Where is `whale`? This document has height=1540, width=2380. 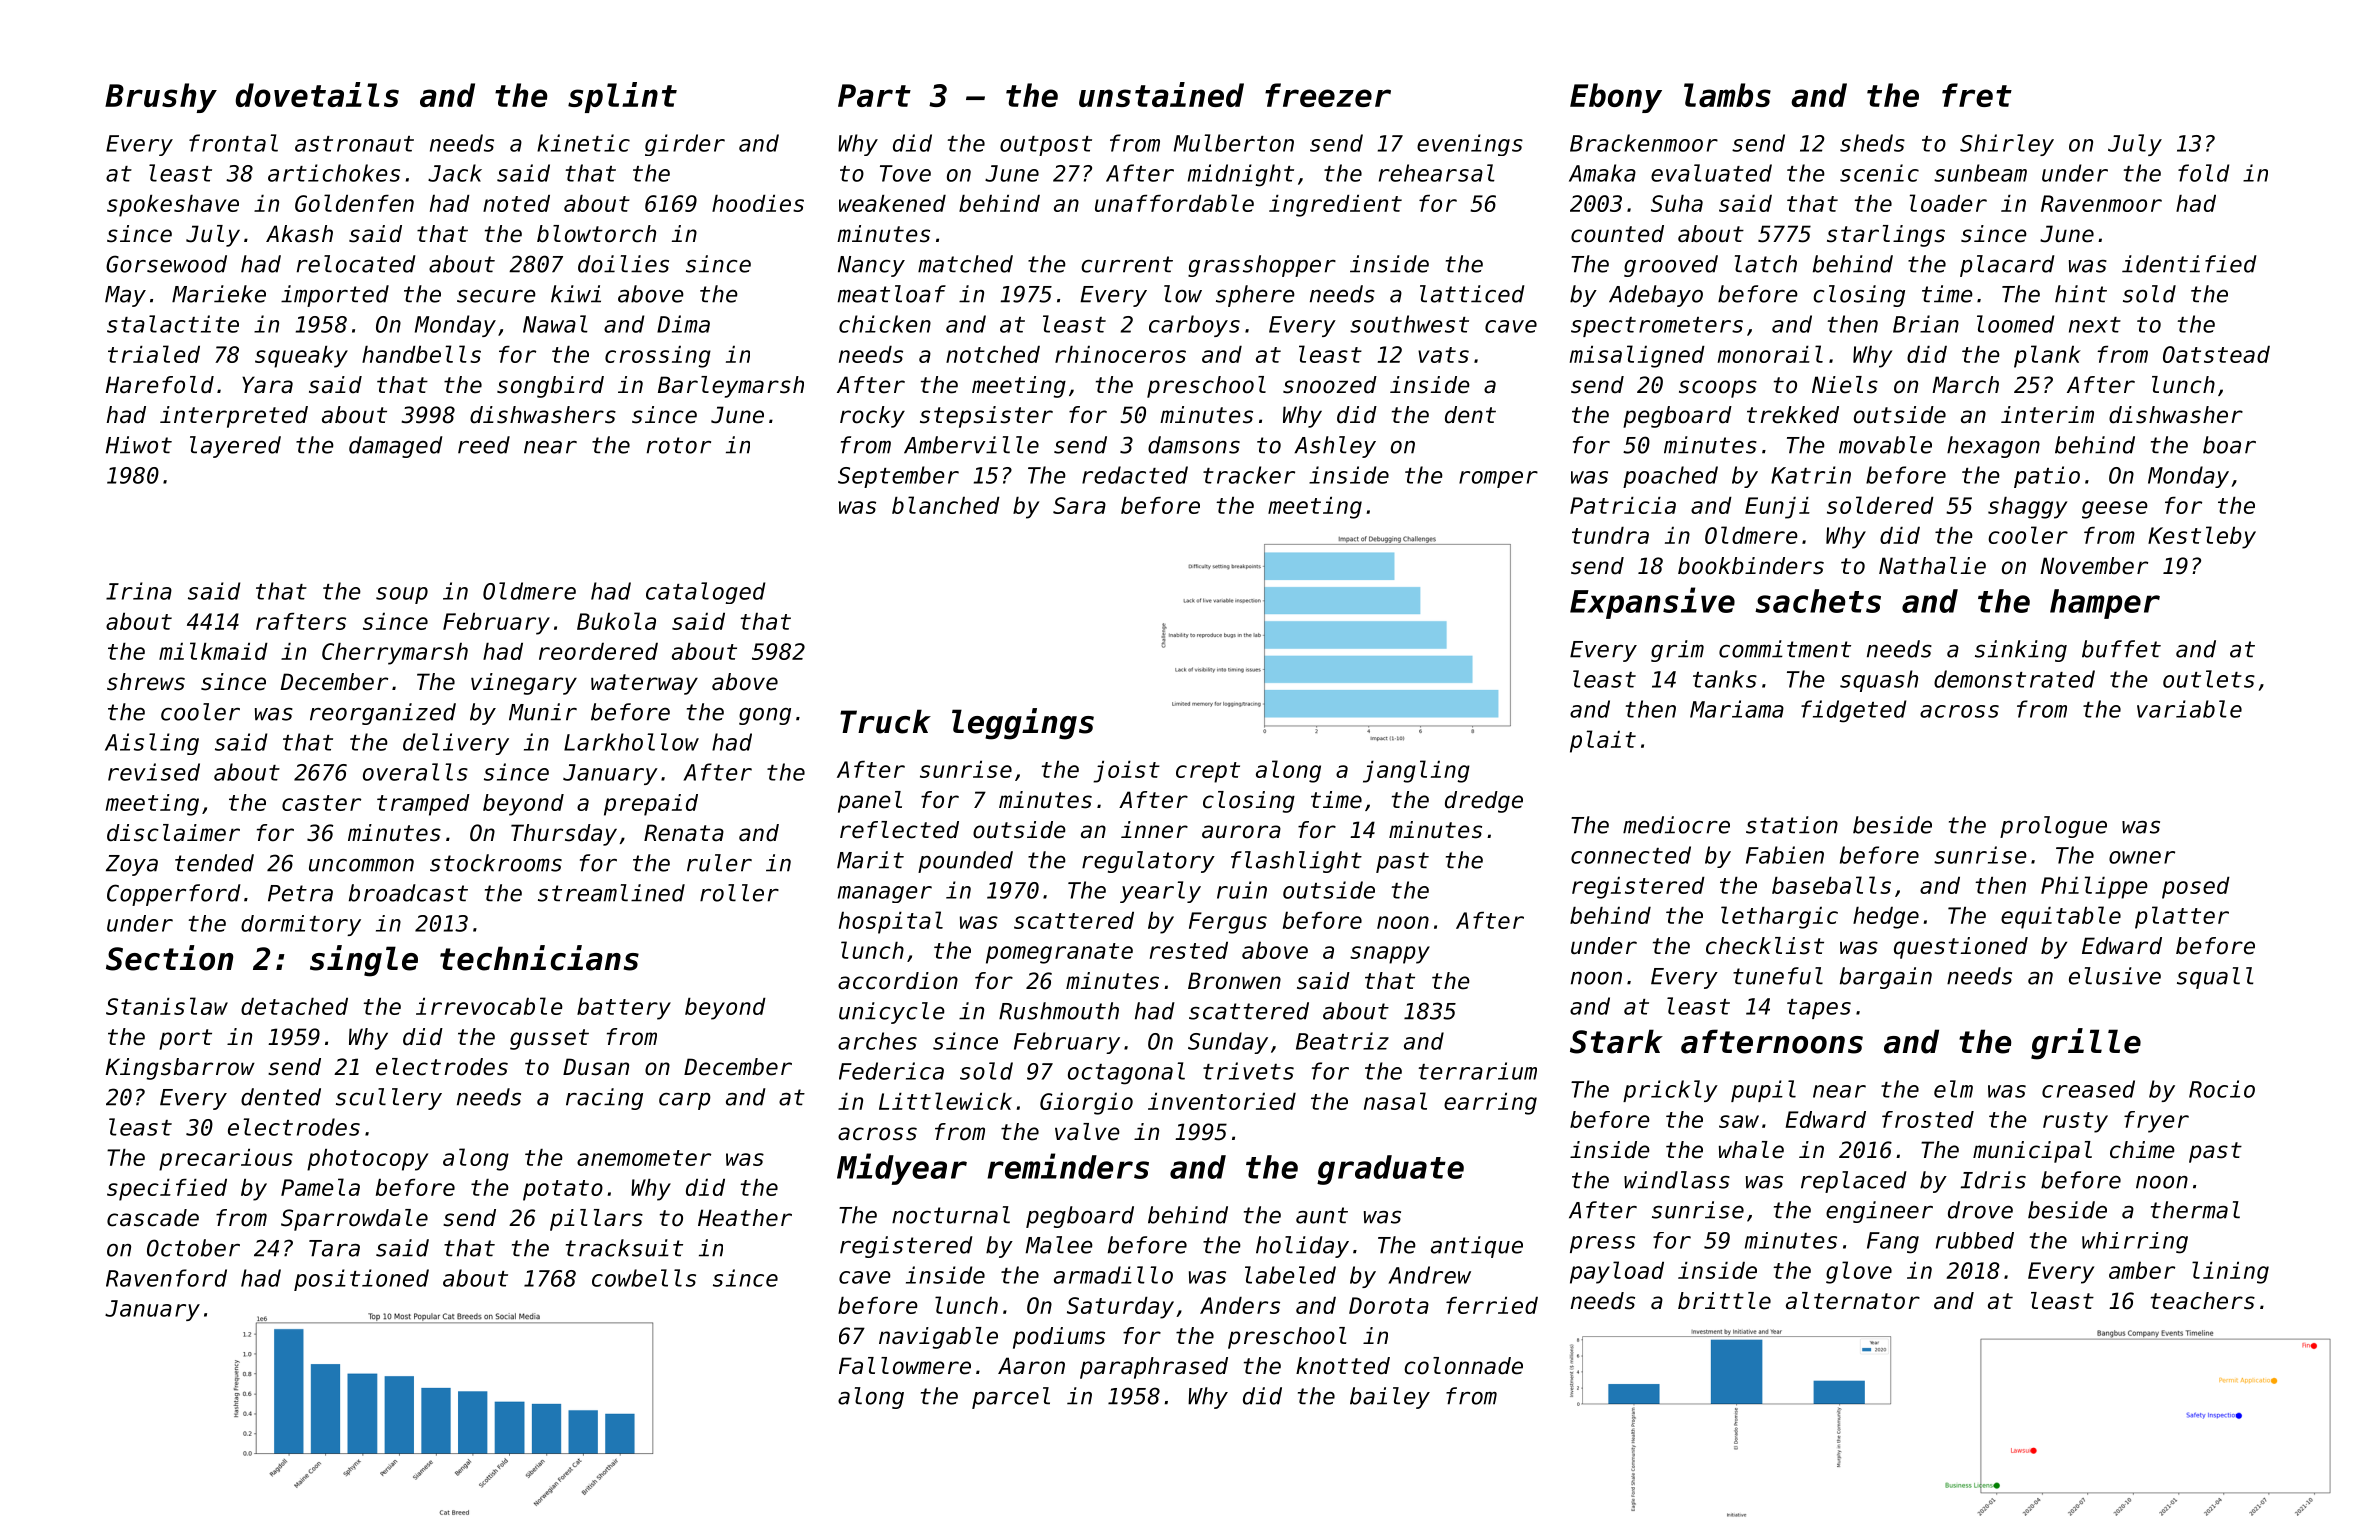 whale is located at coordinates (1751, 1150).
